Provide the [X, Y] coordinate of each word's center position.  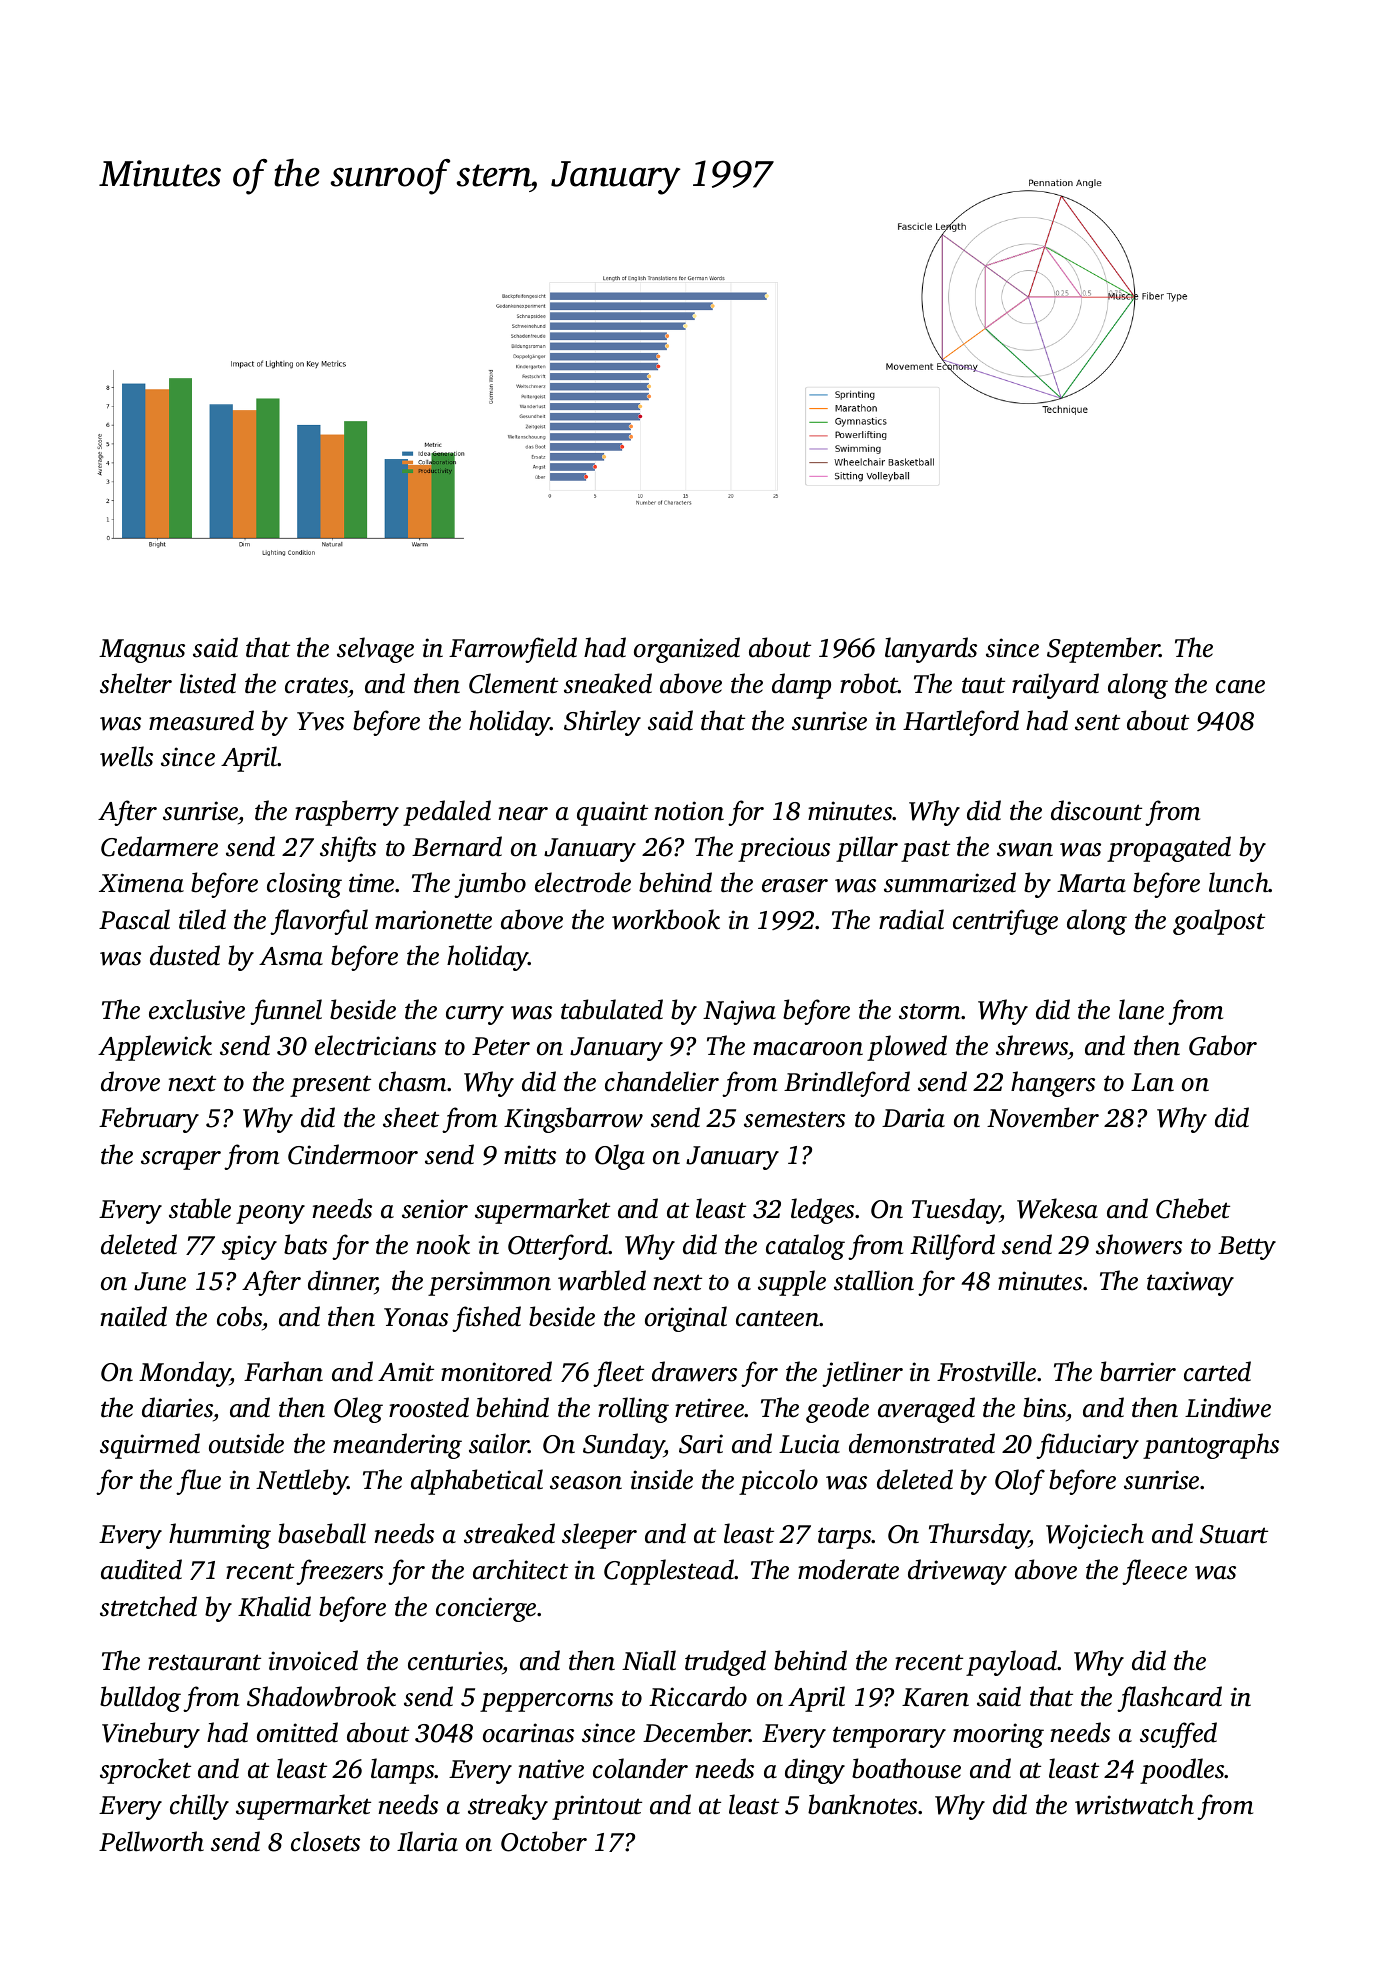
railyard [1055, 686]
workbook [666, 919]
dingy [815, 1771]
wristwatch [1134, 1804]
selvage [375, 650]
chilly [199, 1807]
